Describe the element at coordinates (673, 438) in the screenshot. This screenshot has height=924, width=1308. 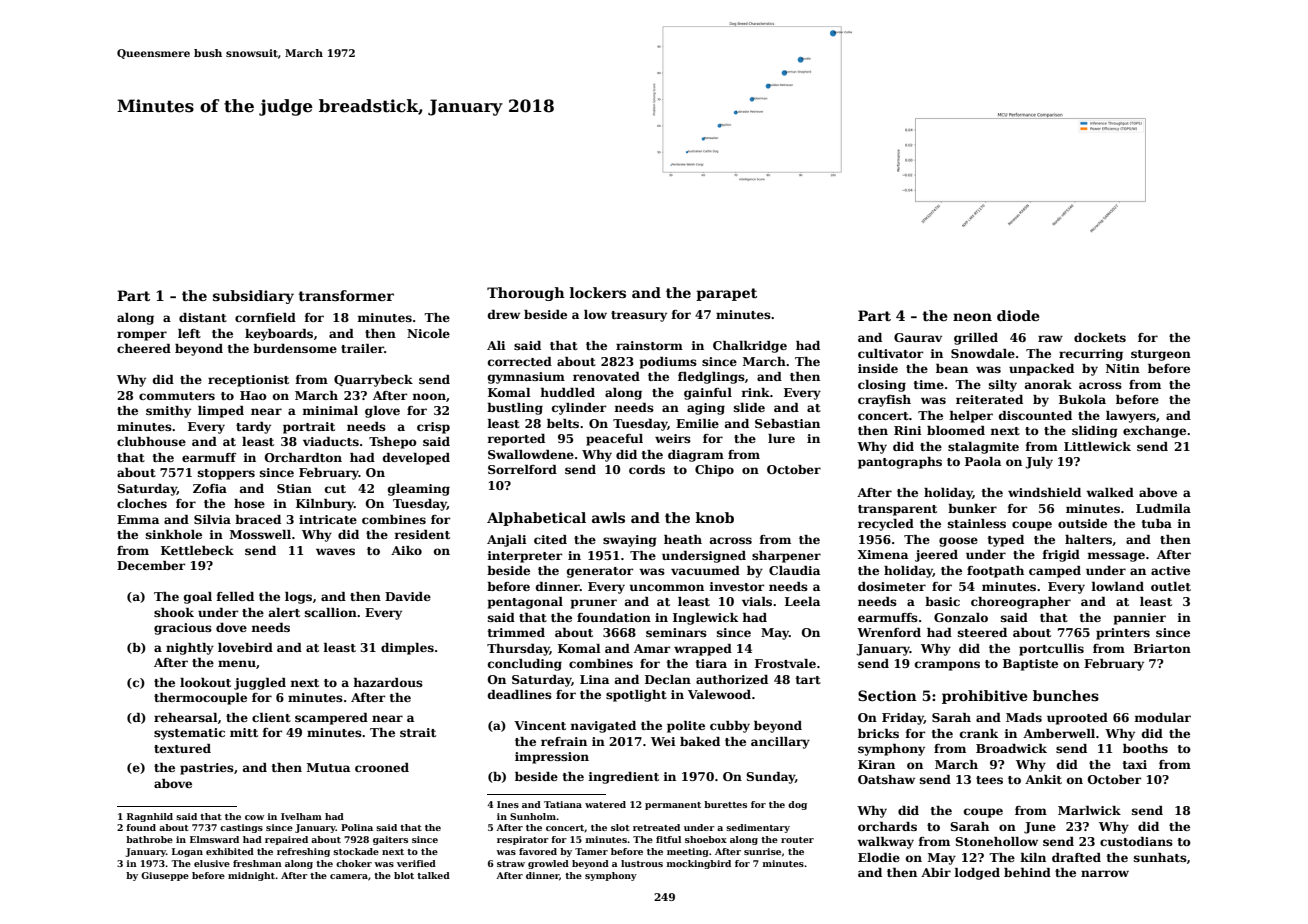
I see `weirs` at that location.
